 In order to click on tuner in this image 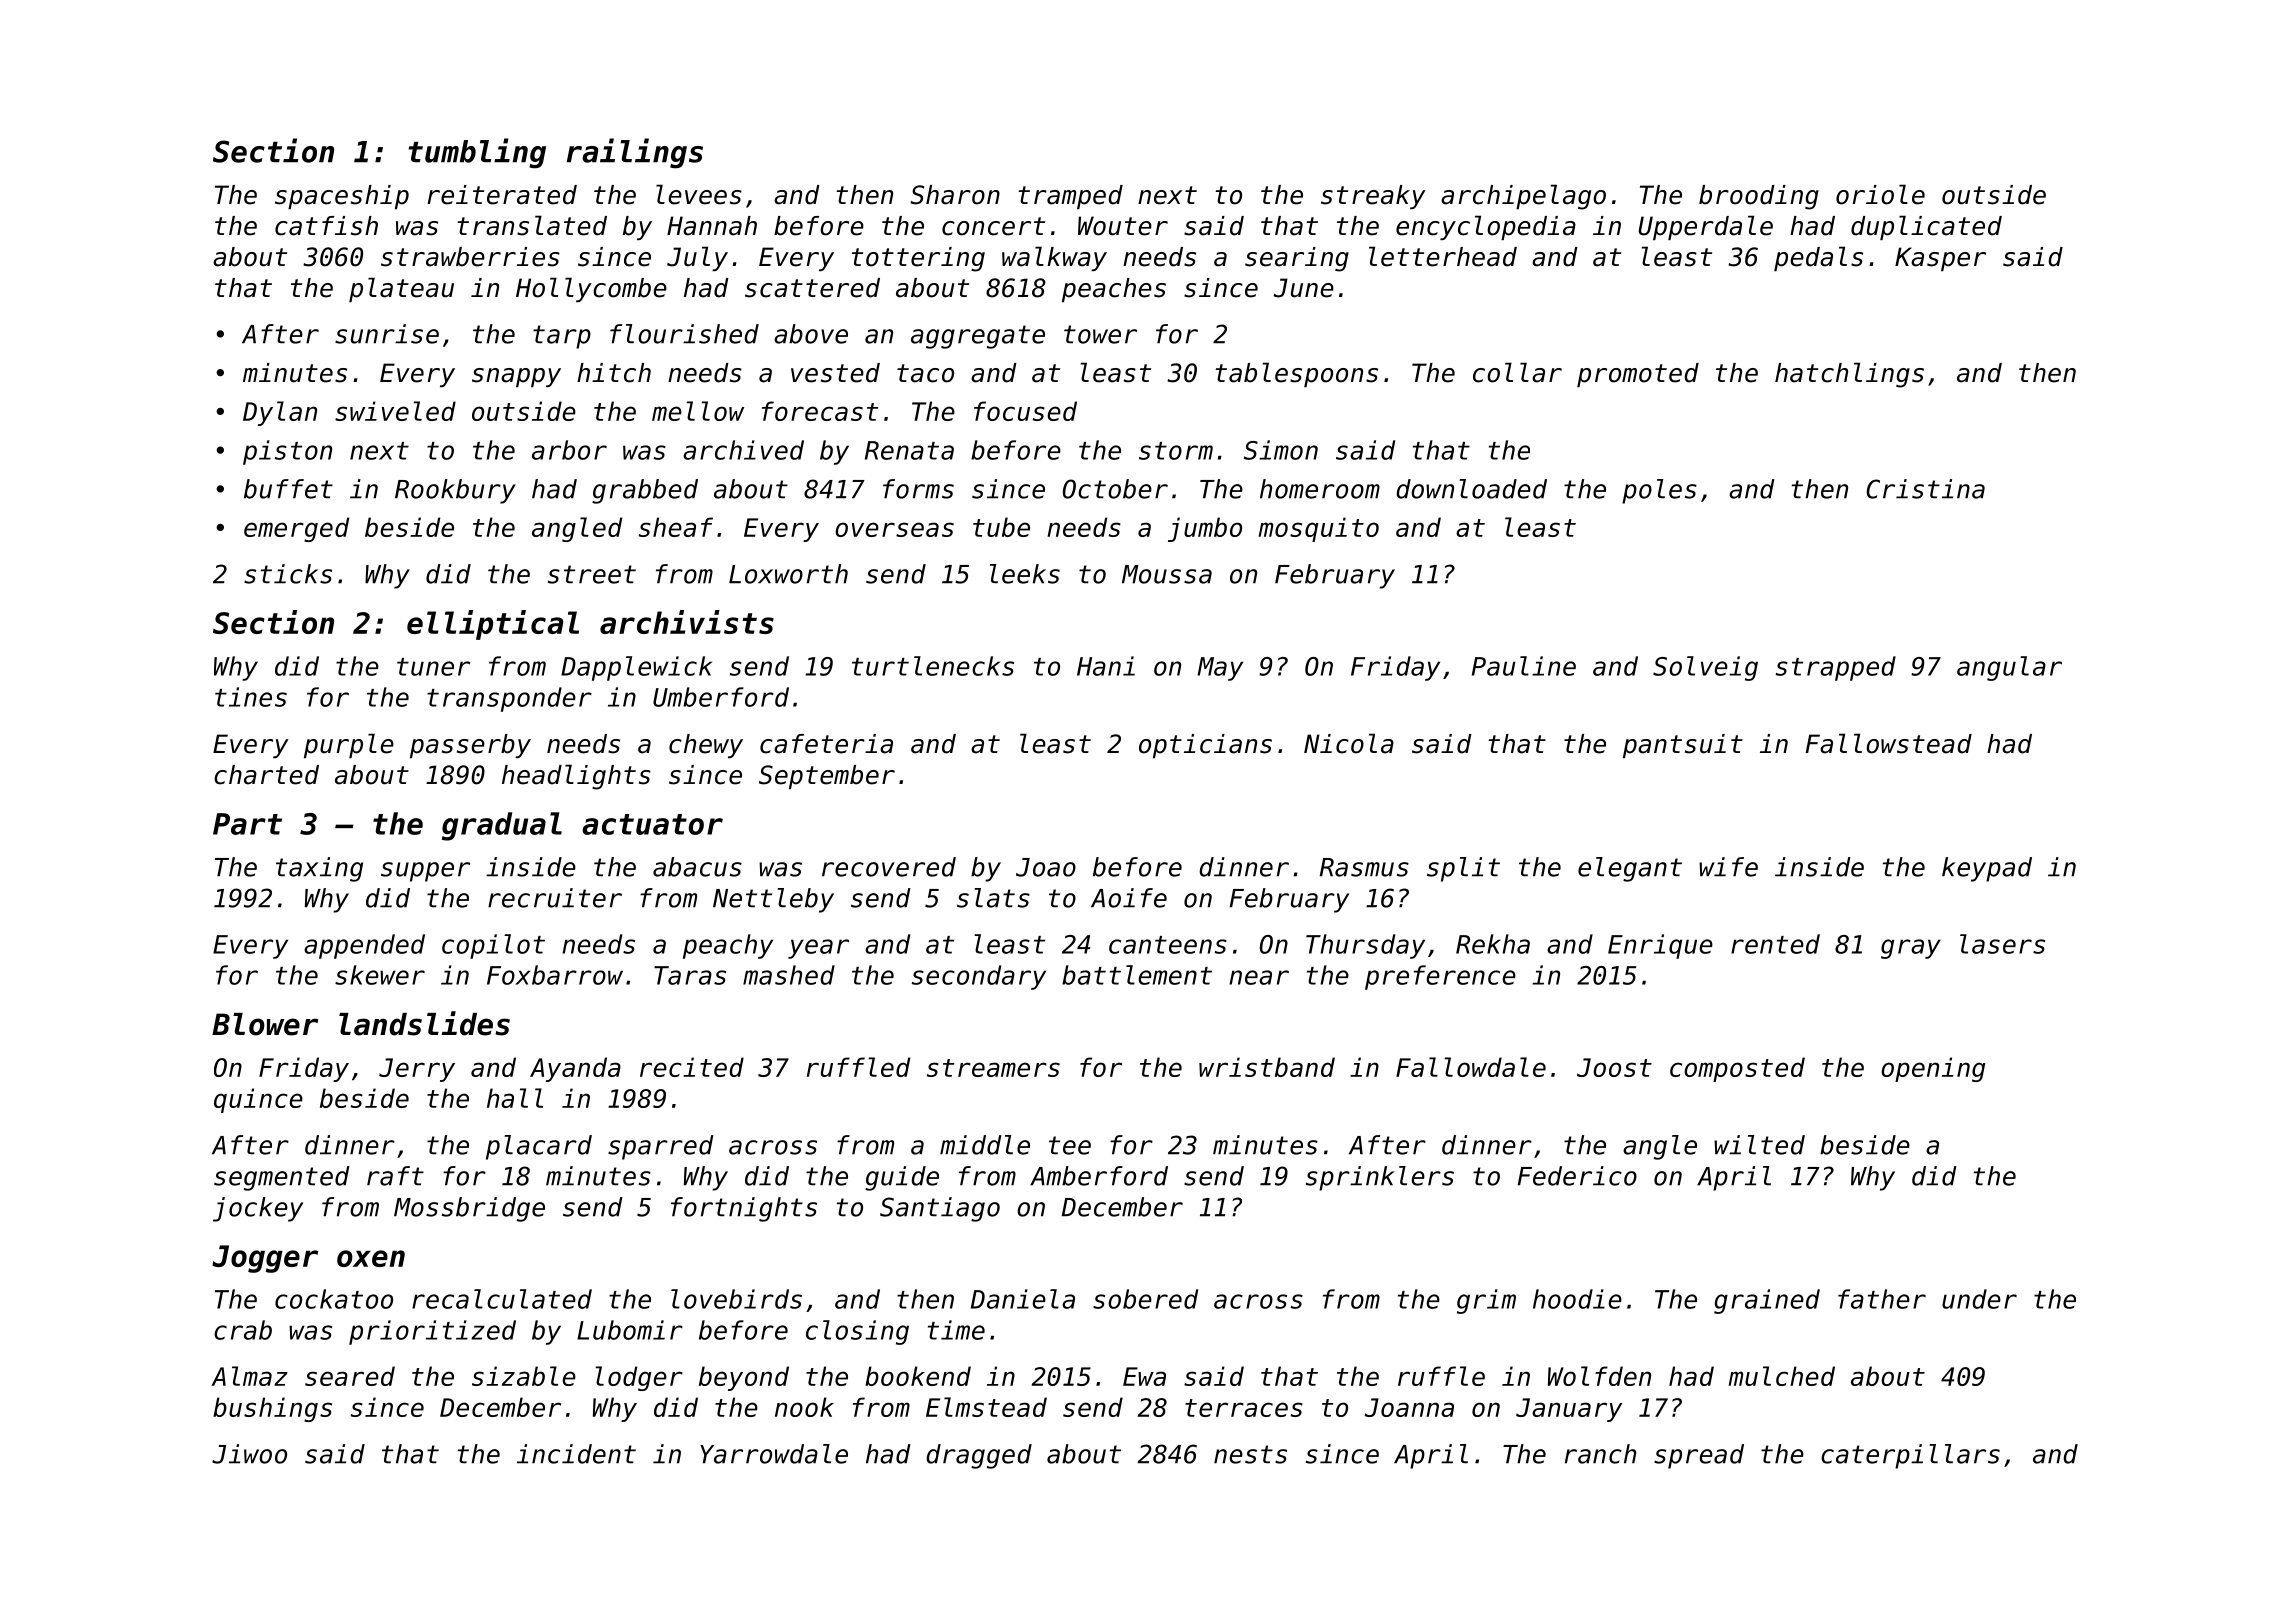, I will do `click(433, 667)`.
